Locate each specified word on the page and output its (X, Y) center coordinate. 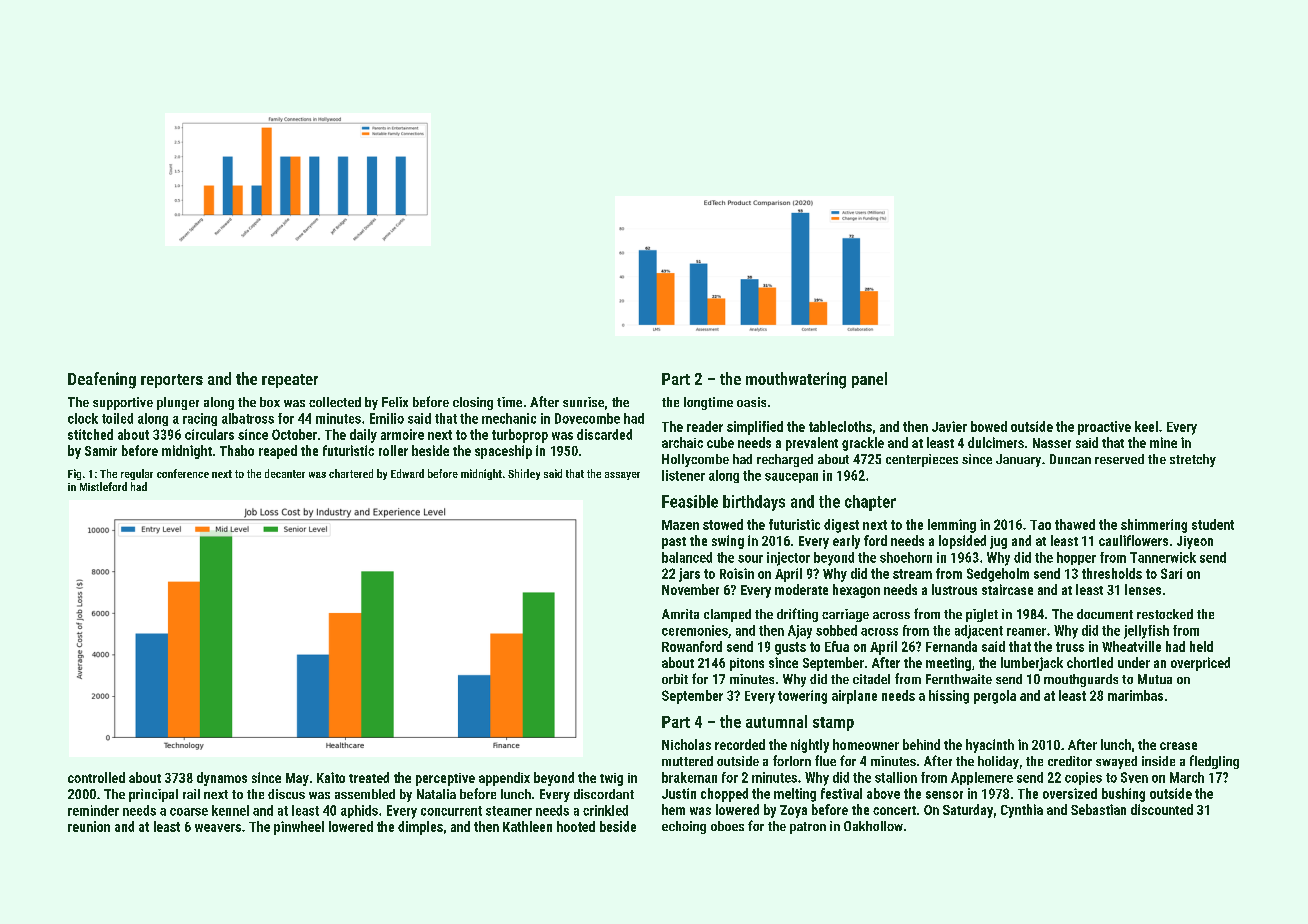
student (1213, 524)
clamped (727, 615)
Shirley (524, 474)
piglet (982, 615)
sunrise (583, 402)
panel (869, 380)
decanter (285, 473)
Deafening (102, 380)
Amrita (680, 614)
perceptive (445, 779)
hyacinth (990, 746)
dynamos (222, 779)
